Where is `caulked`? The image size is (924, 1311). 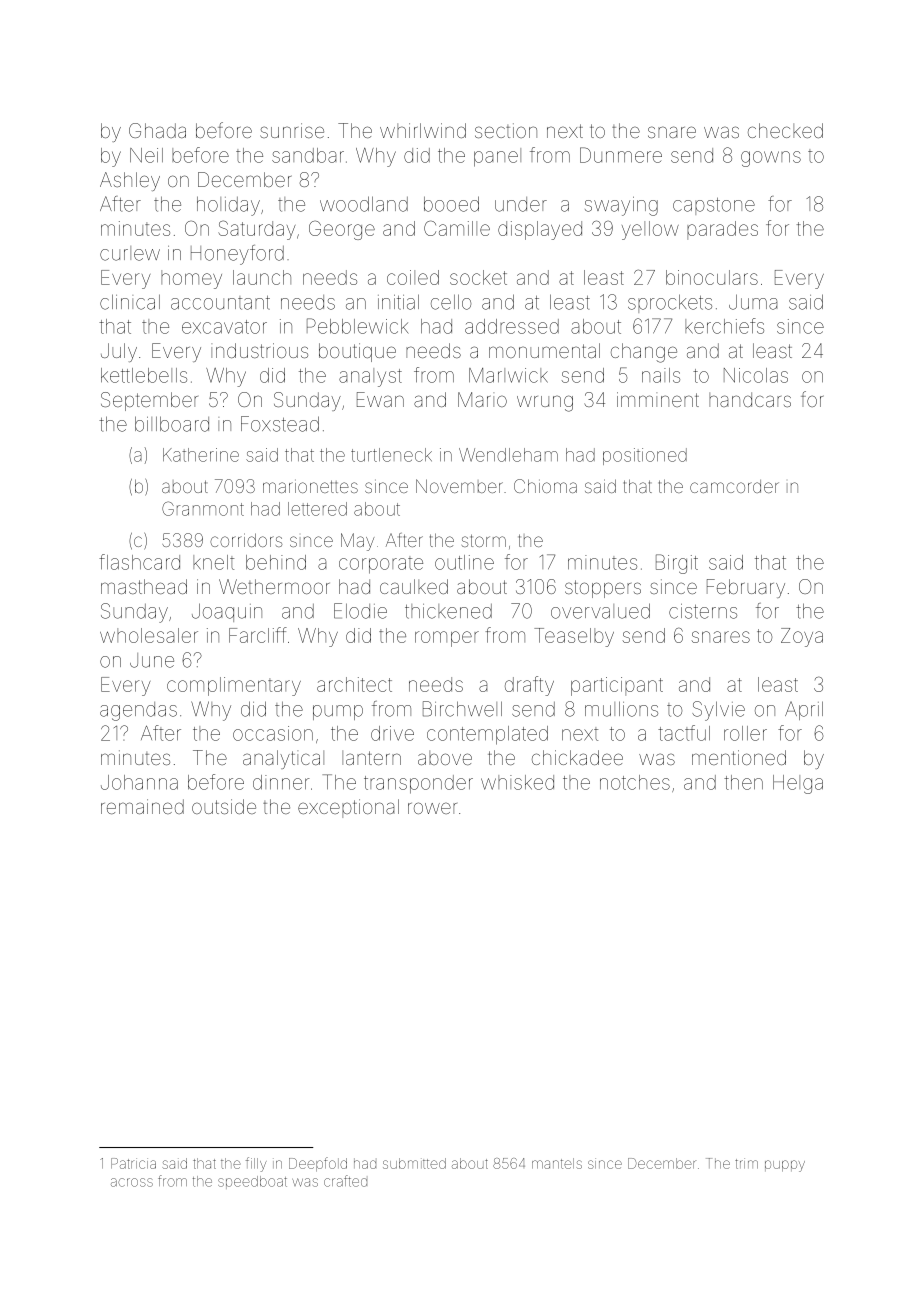
caulked is located at coordinates (414, 586).
